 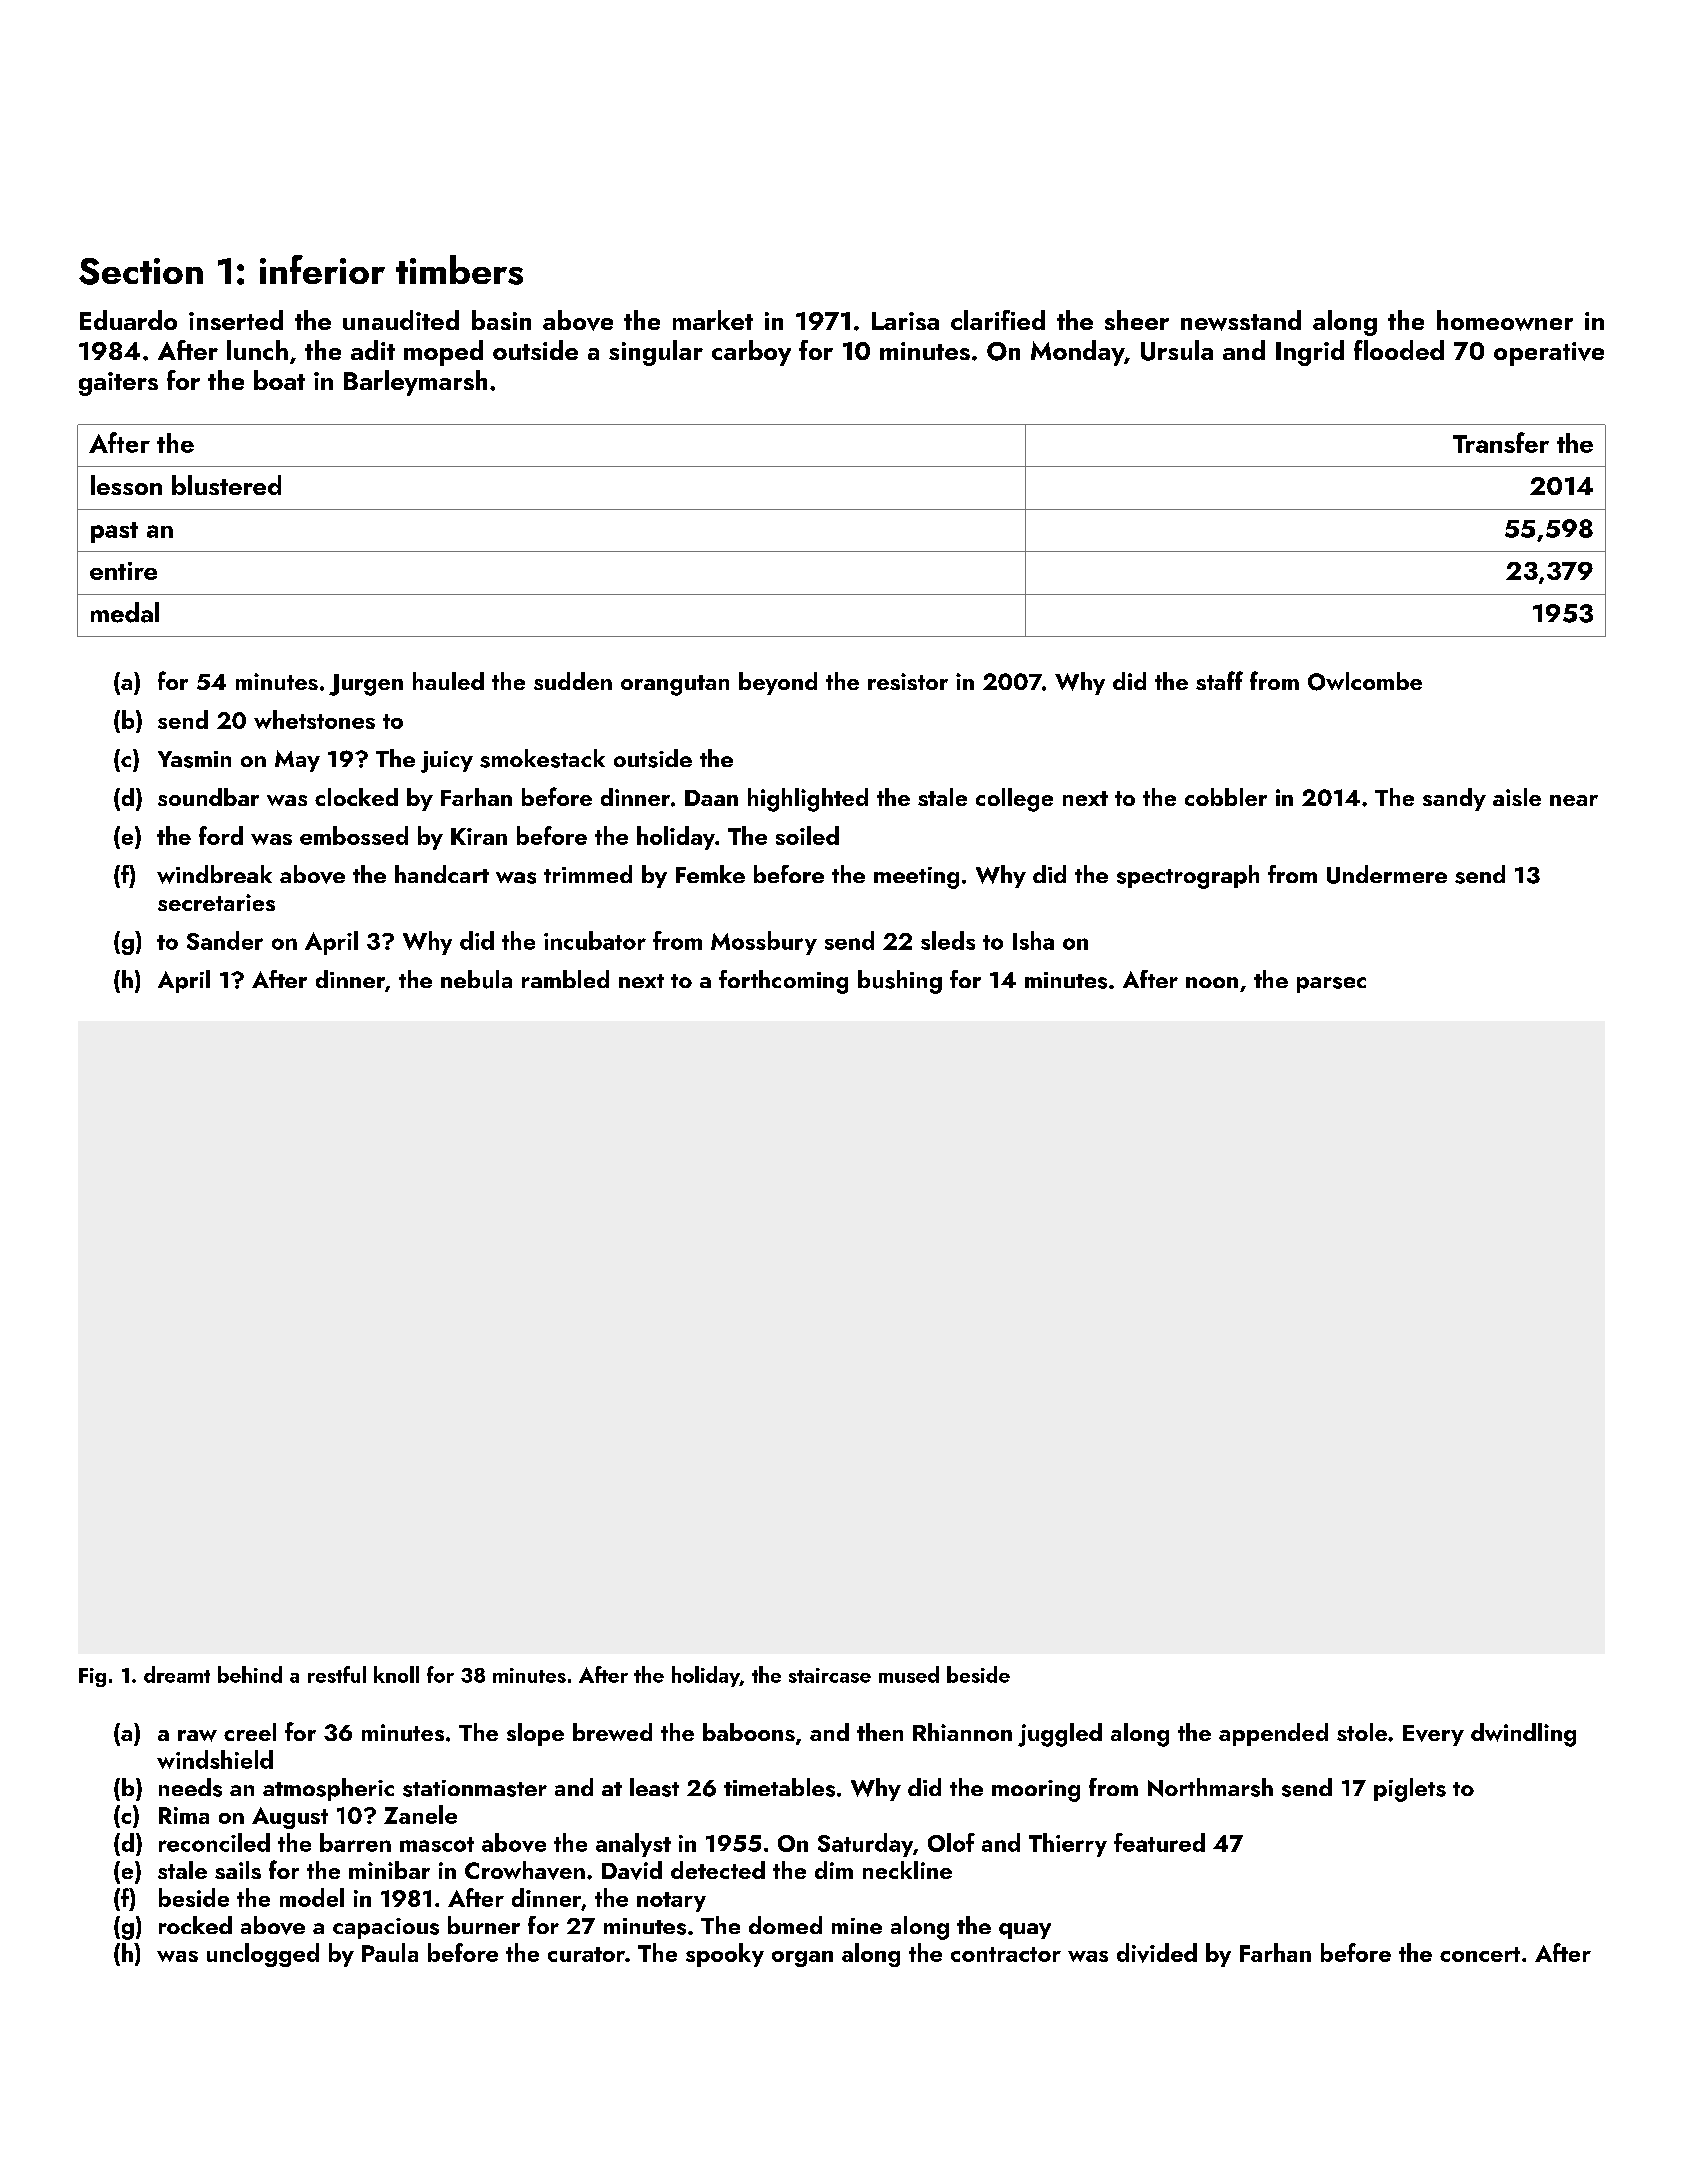 I want to click on Sander, so click(x=225, y=940).
